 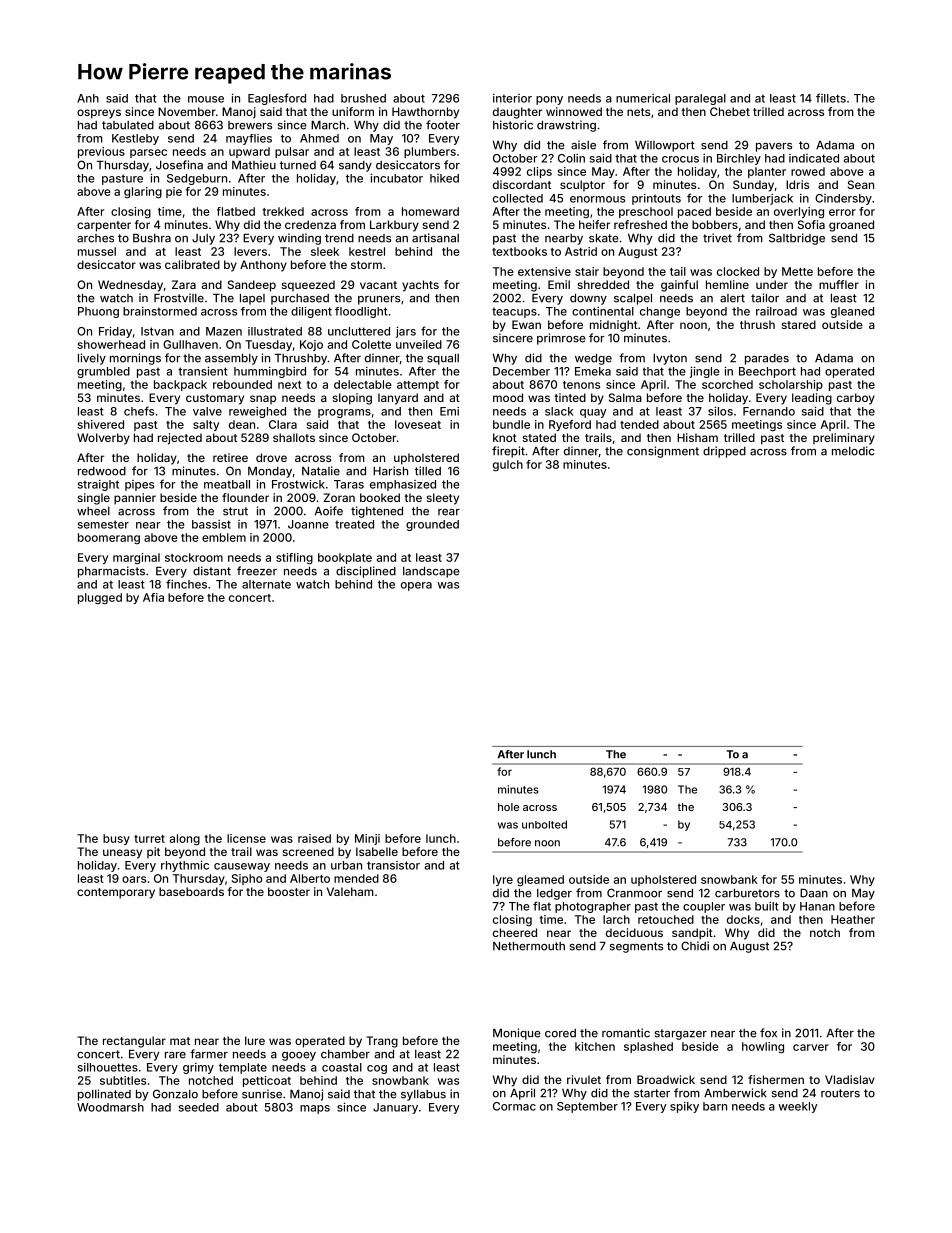 What do you see at coordinates (514, 1106) in the page?
I see `Cormac` at bounding box center [514, 1106].
